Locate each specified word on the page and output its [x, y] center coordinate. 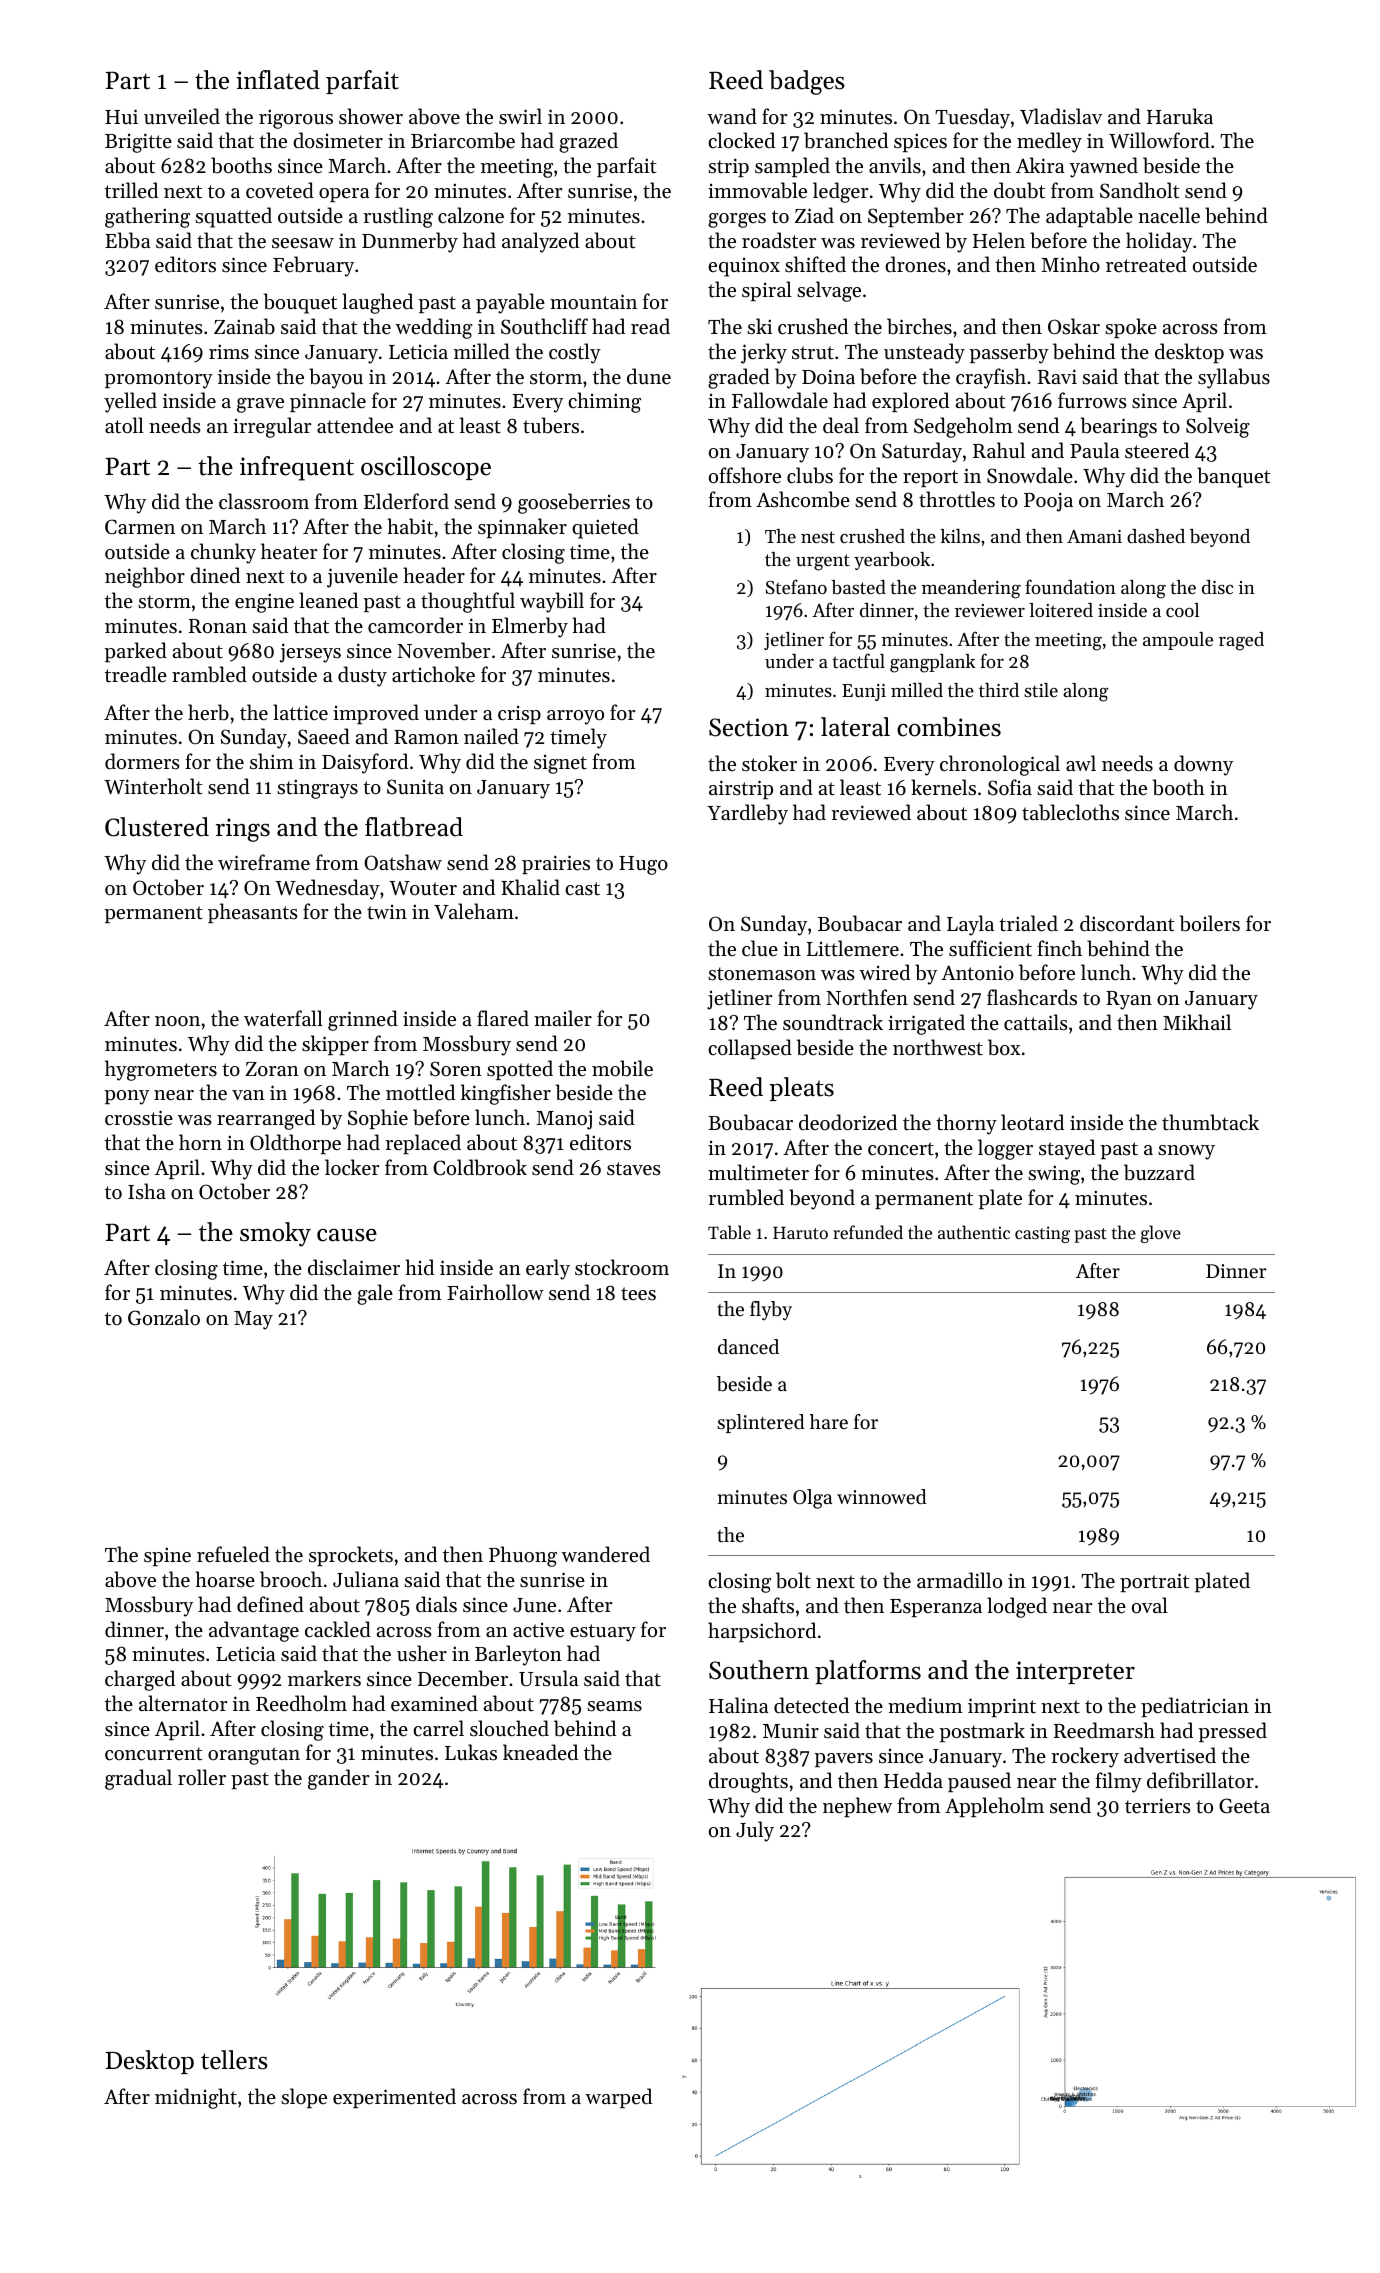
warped [618, 2098]
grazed [588, 142]
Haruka [1180, 116]
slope [304, 2098]
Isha [147, 1191]
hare [829, 1421]
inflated [278, 80]
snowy [1186, 1152]
